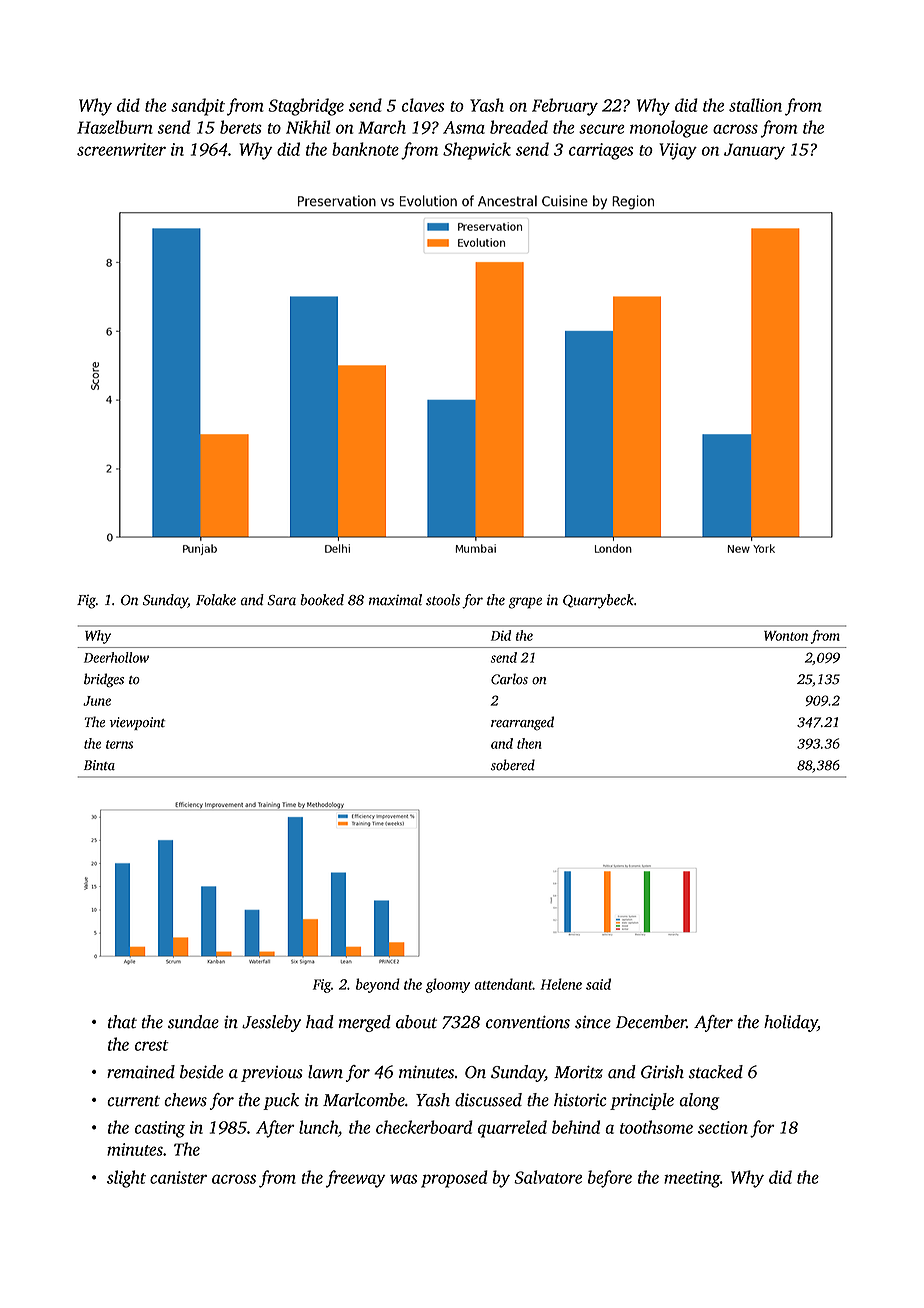 This screenshot has height=1308, width=924. Describe the element at coordinates (395, 600) in the screenshot. I see `maximal` at that location.
